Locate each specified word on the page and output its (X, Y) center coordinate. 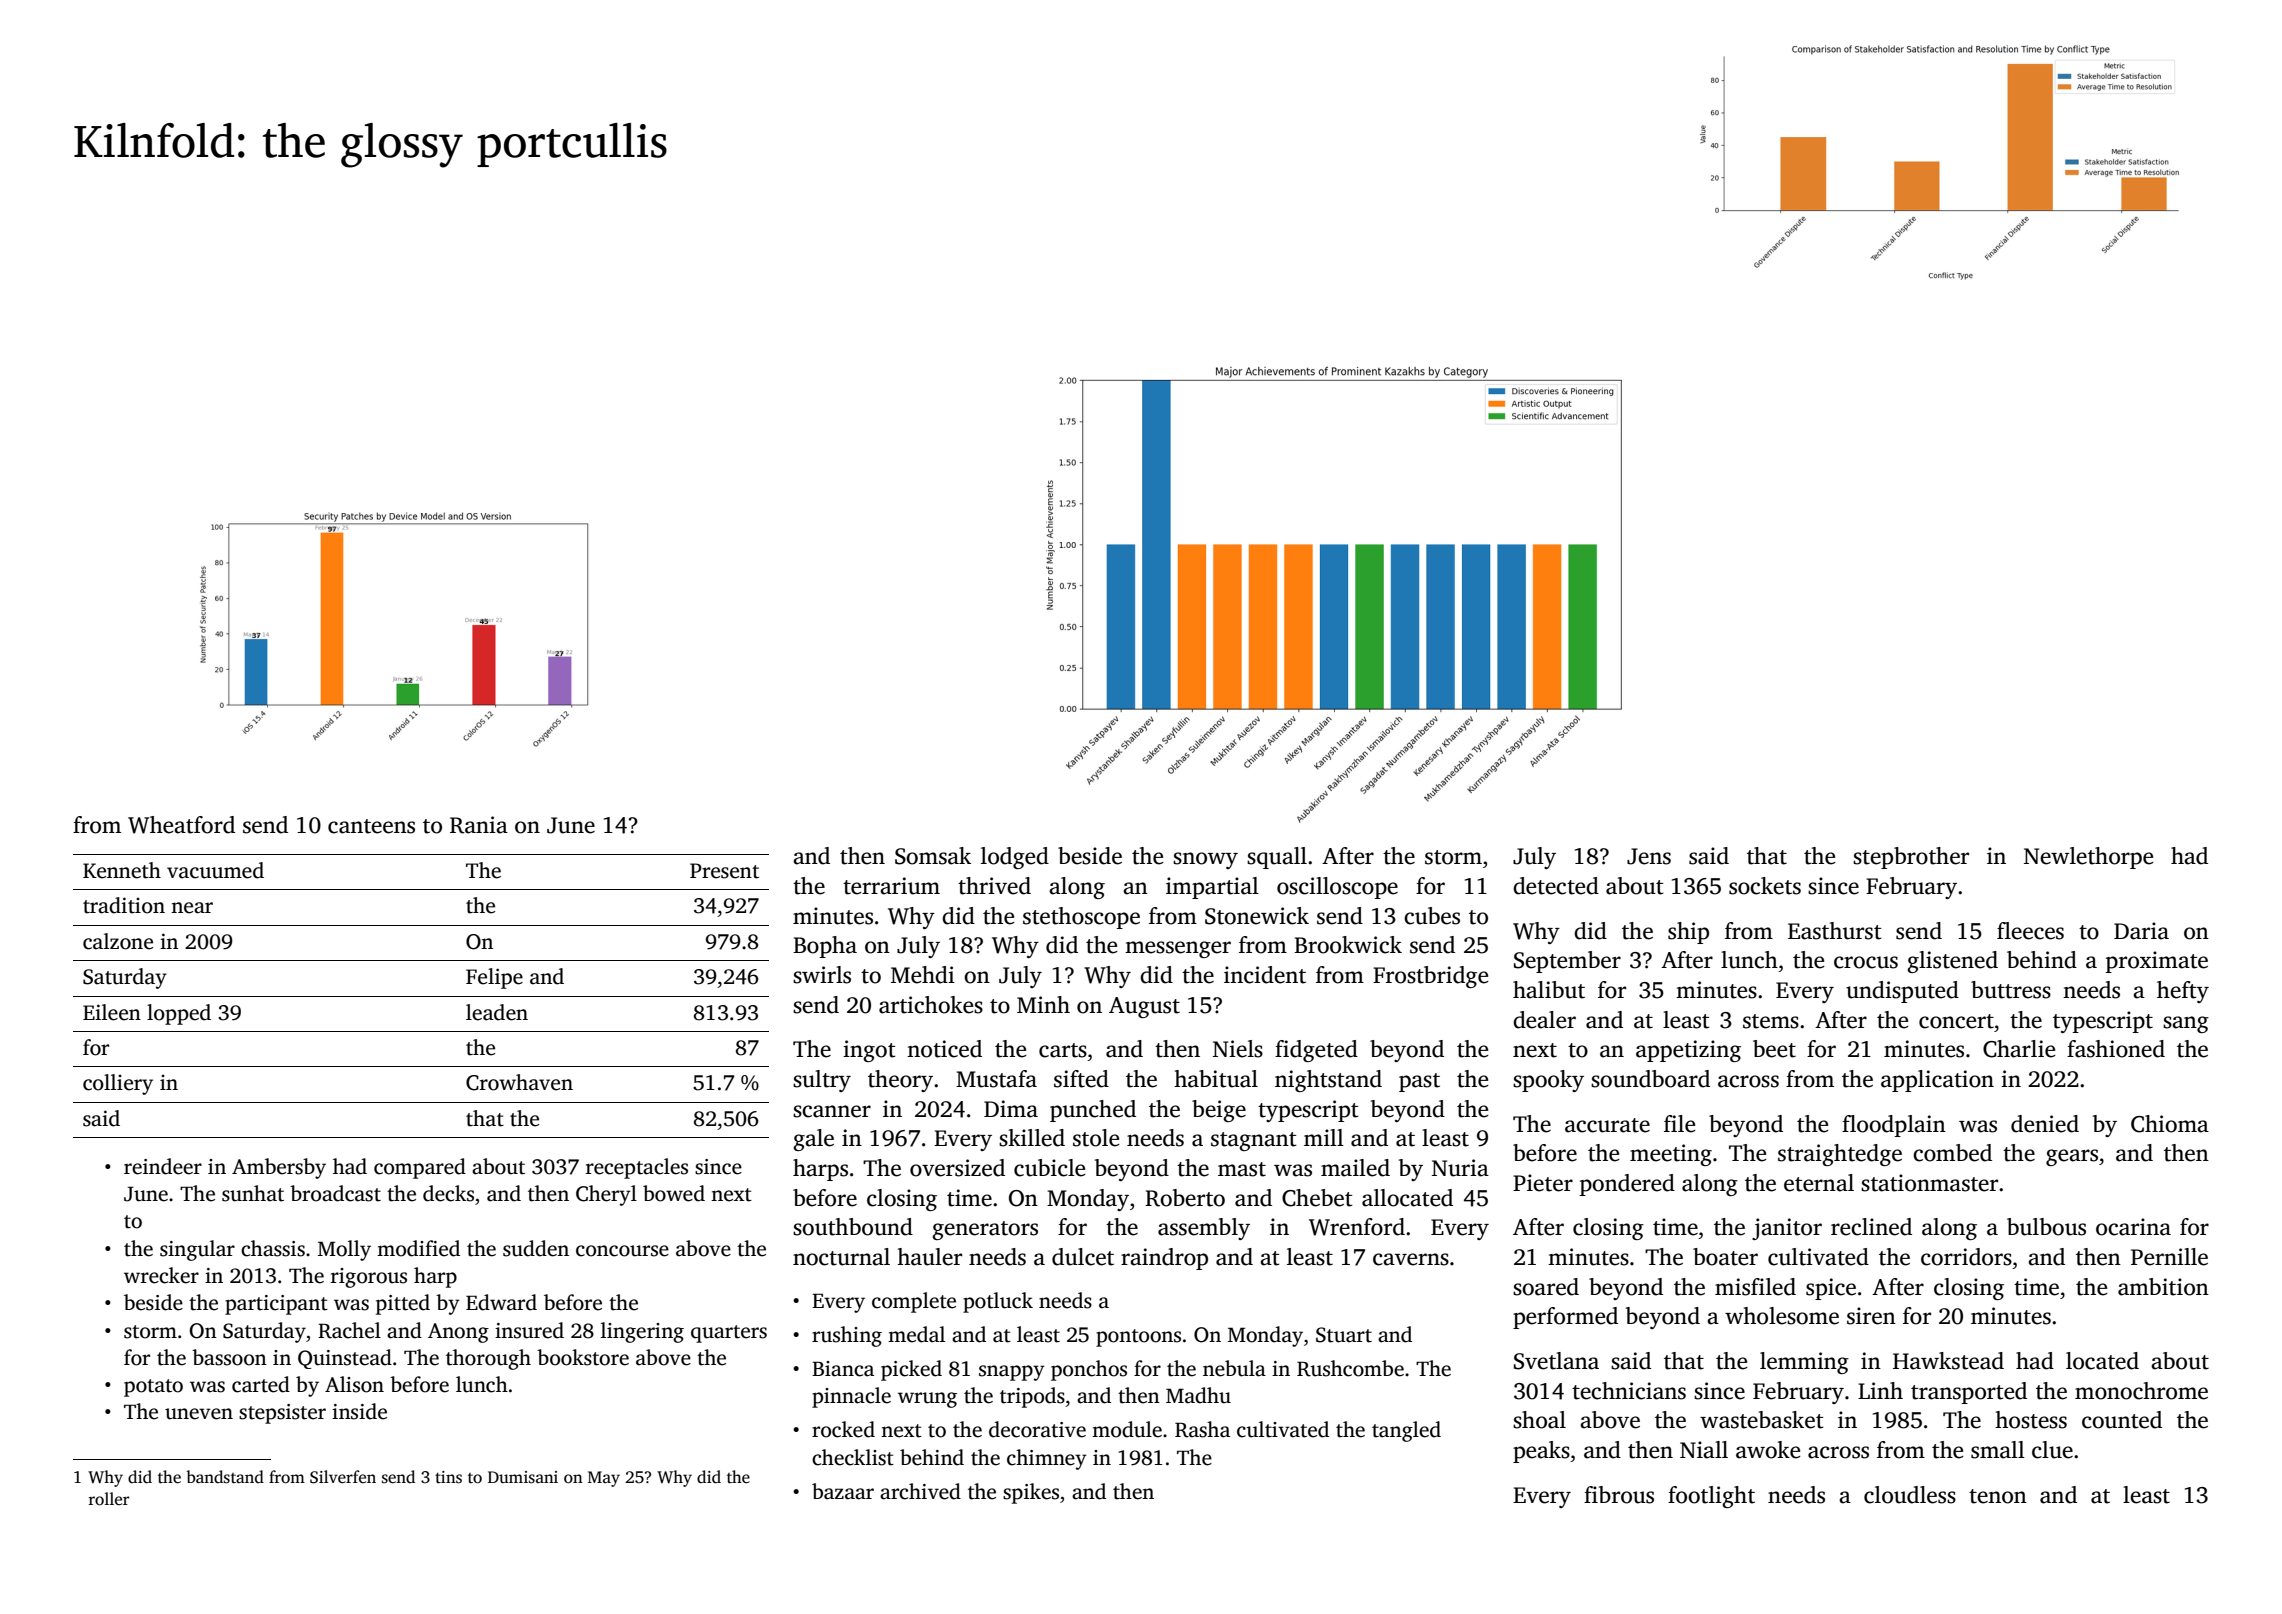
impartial (1212, 888)
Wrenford (1357, 1227)
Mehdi (923, 975)
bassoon (229, 1357)
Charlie (2019, 1049)
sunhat (253, 1193)
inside (359, 1411)
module (1127, 1429)
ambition (2163, 1287)
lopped (179, 1014)
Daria (2141, 931)
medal (916, 1334)
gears (2072, 1157)
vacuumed (215, 870)
